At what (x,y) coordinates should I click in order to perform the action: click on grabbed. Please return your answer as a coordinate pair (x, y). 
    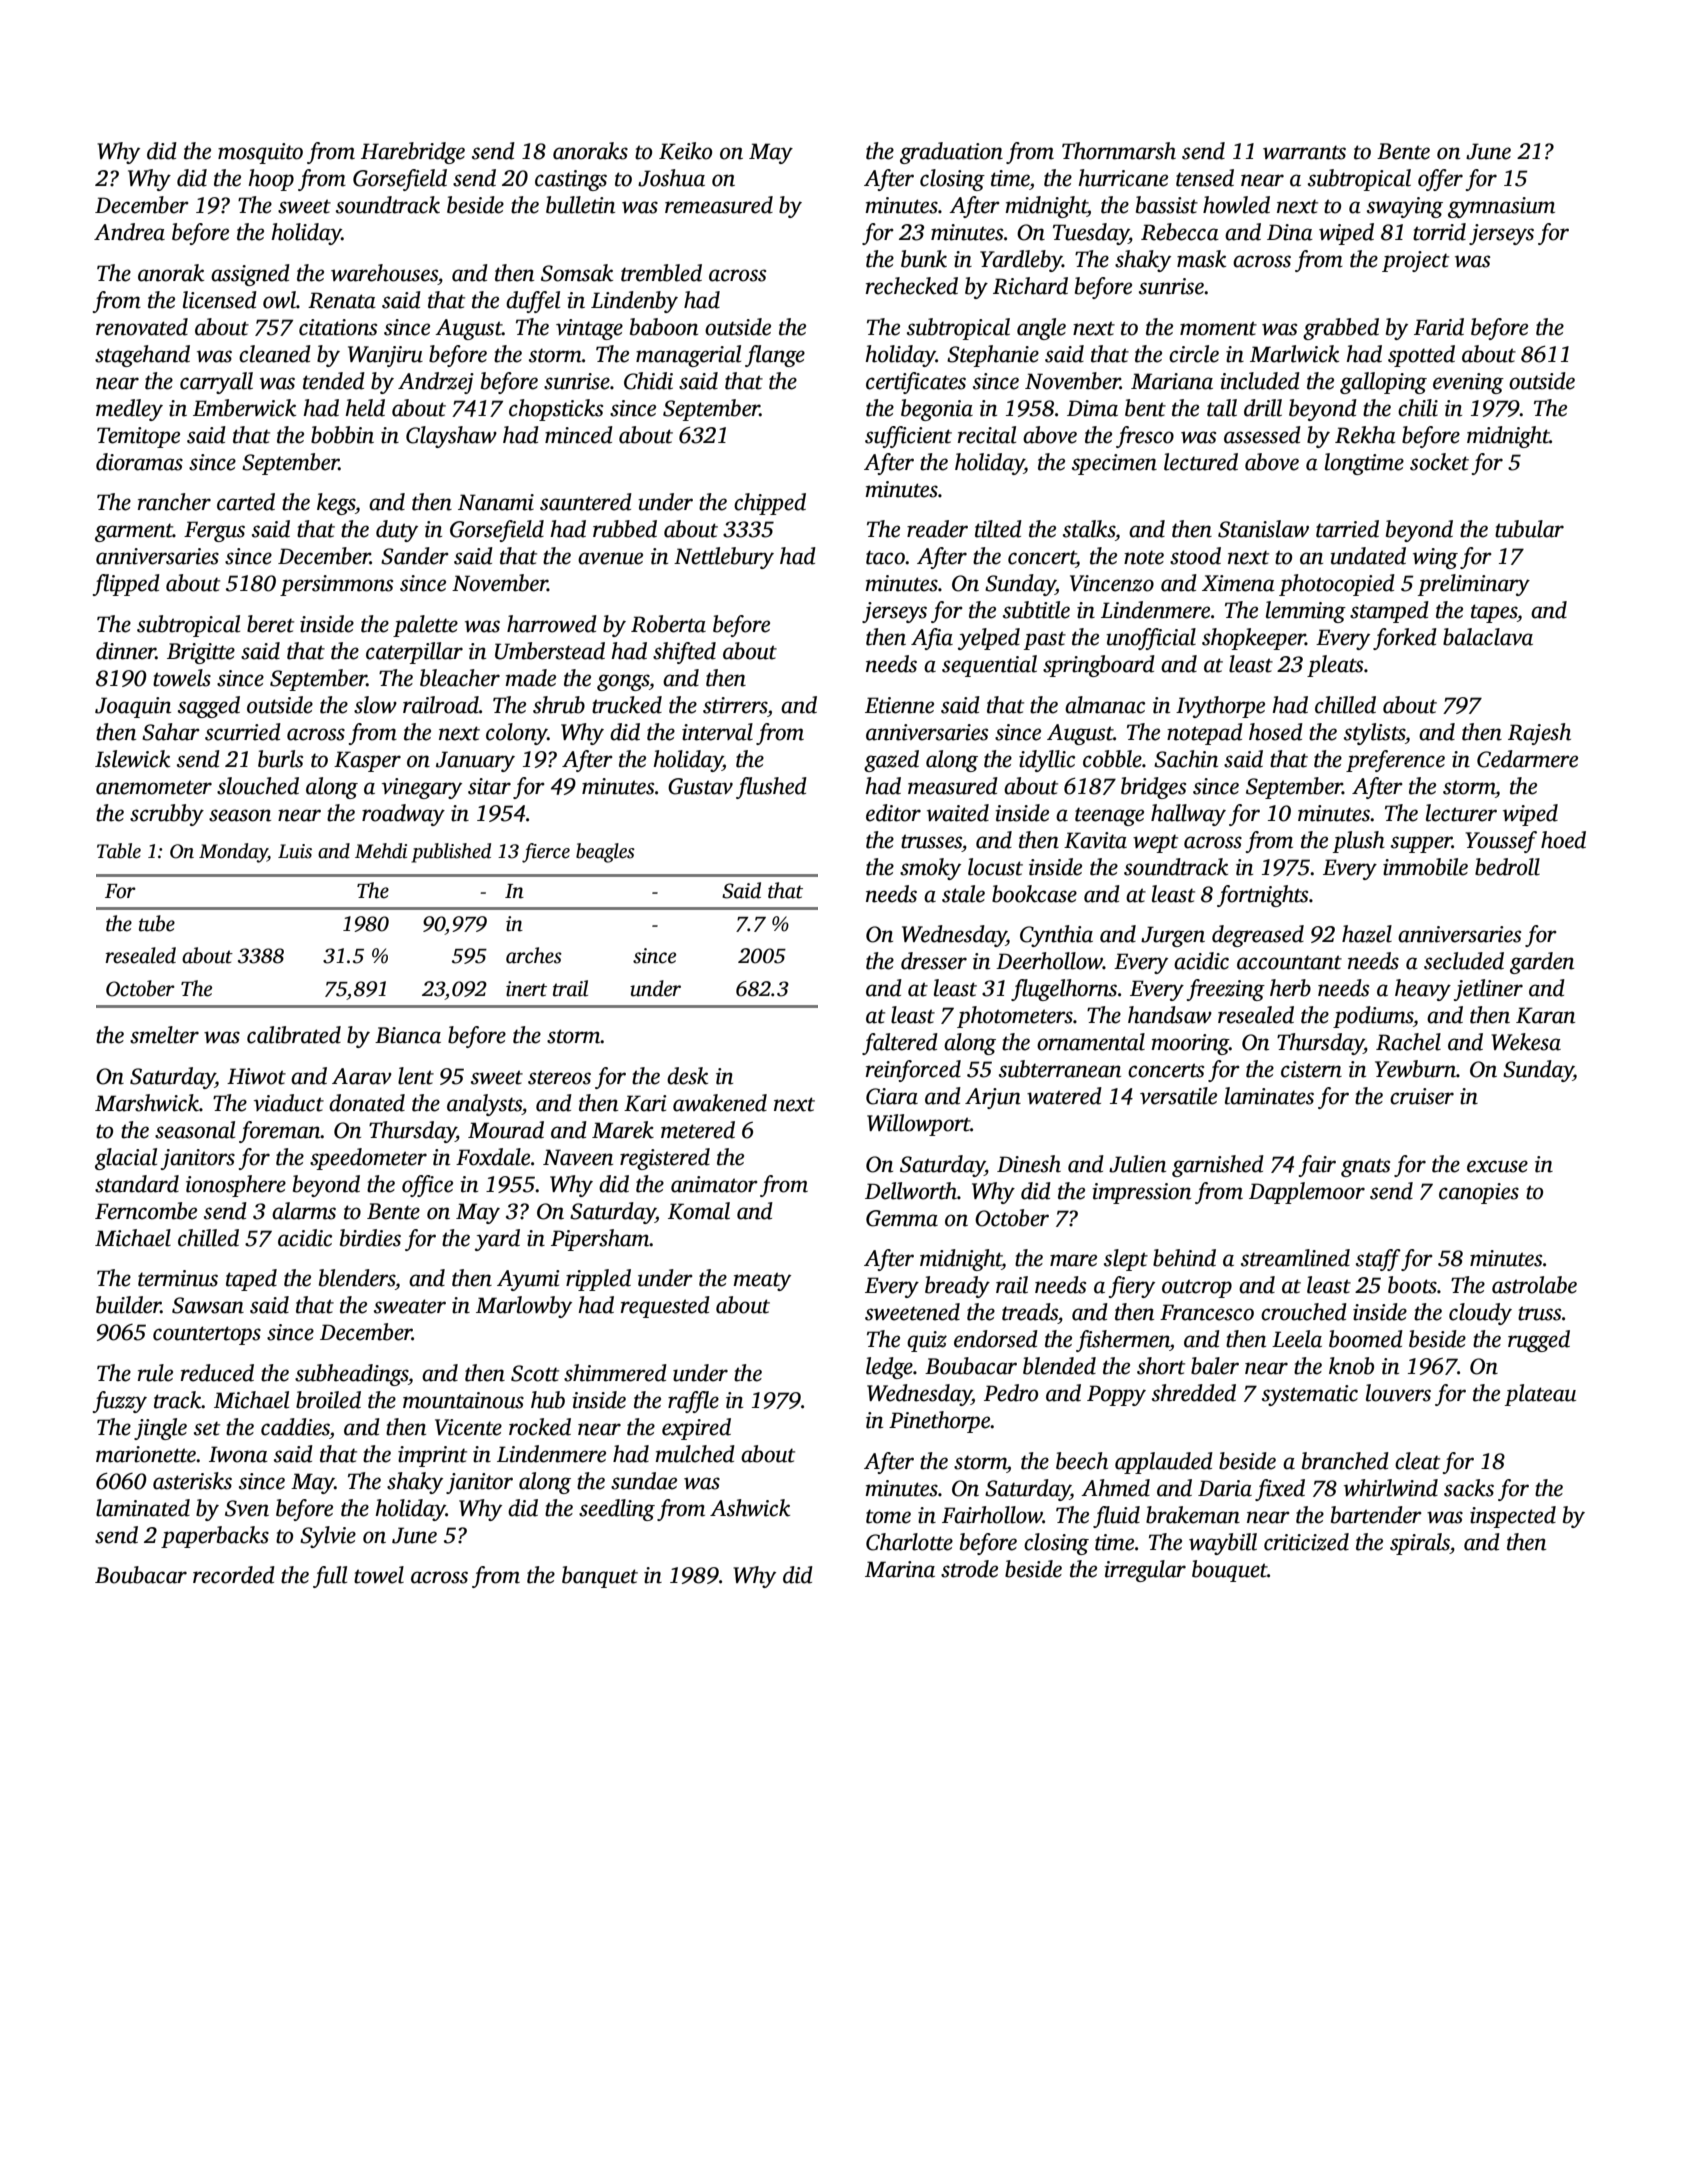
    Looking at the image, I should click on (1341, 329).
